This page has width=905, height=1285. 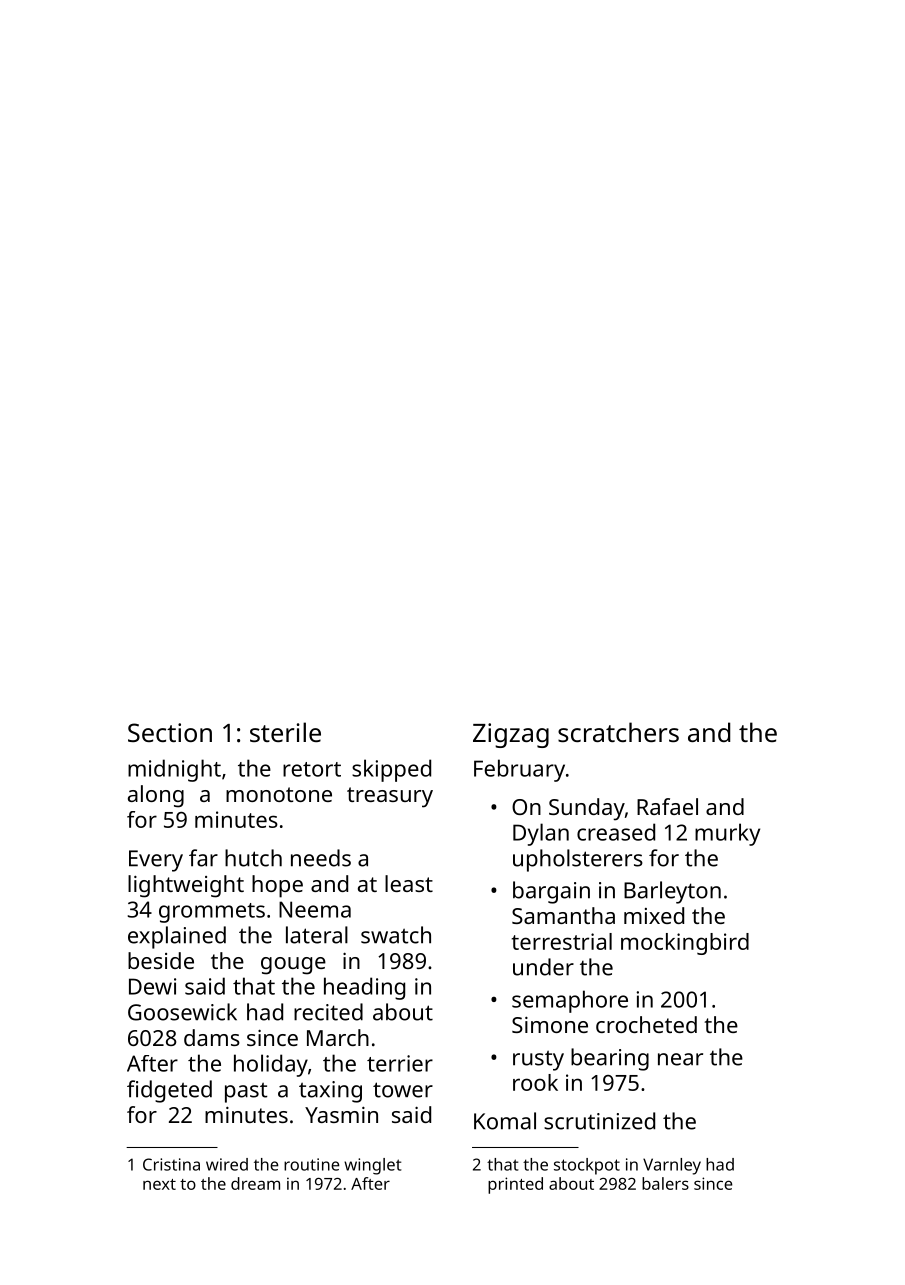 What do you see at coordinates (285, 732) in the page?
I see `sterile` at bounding box center [285, 732].
